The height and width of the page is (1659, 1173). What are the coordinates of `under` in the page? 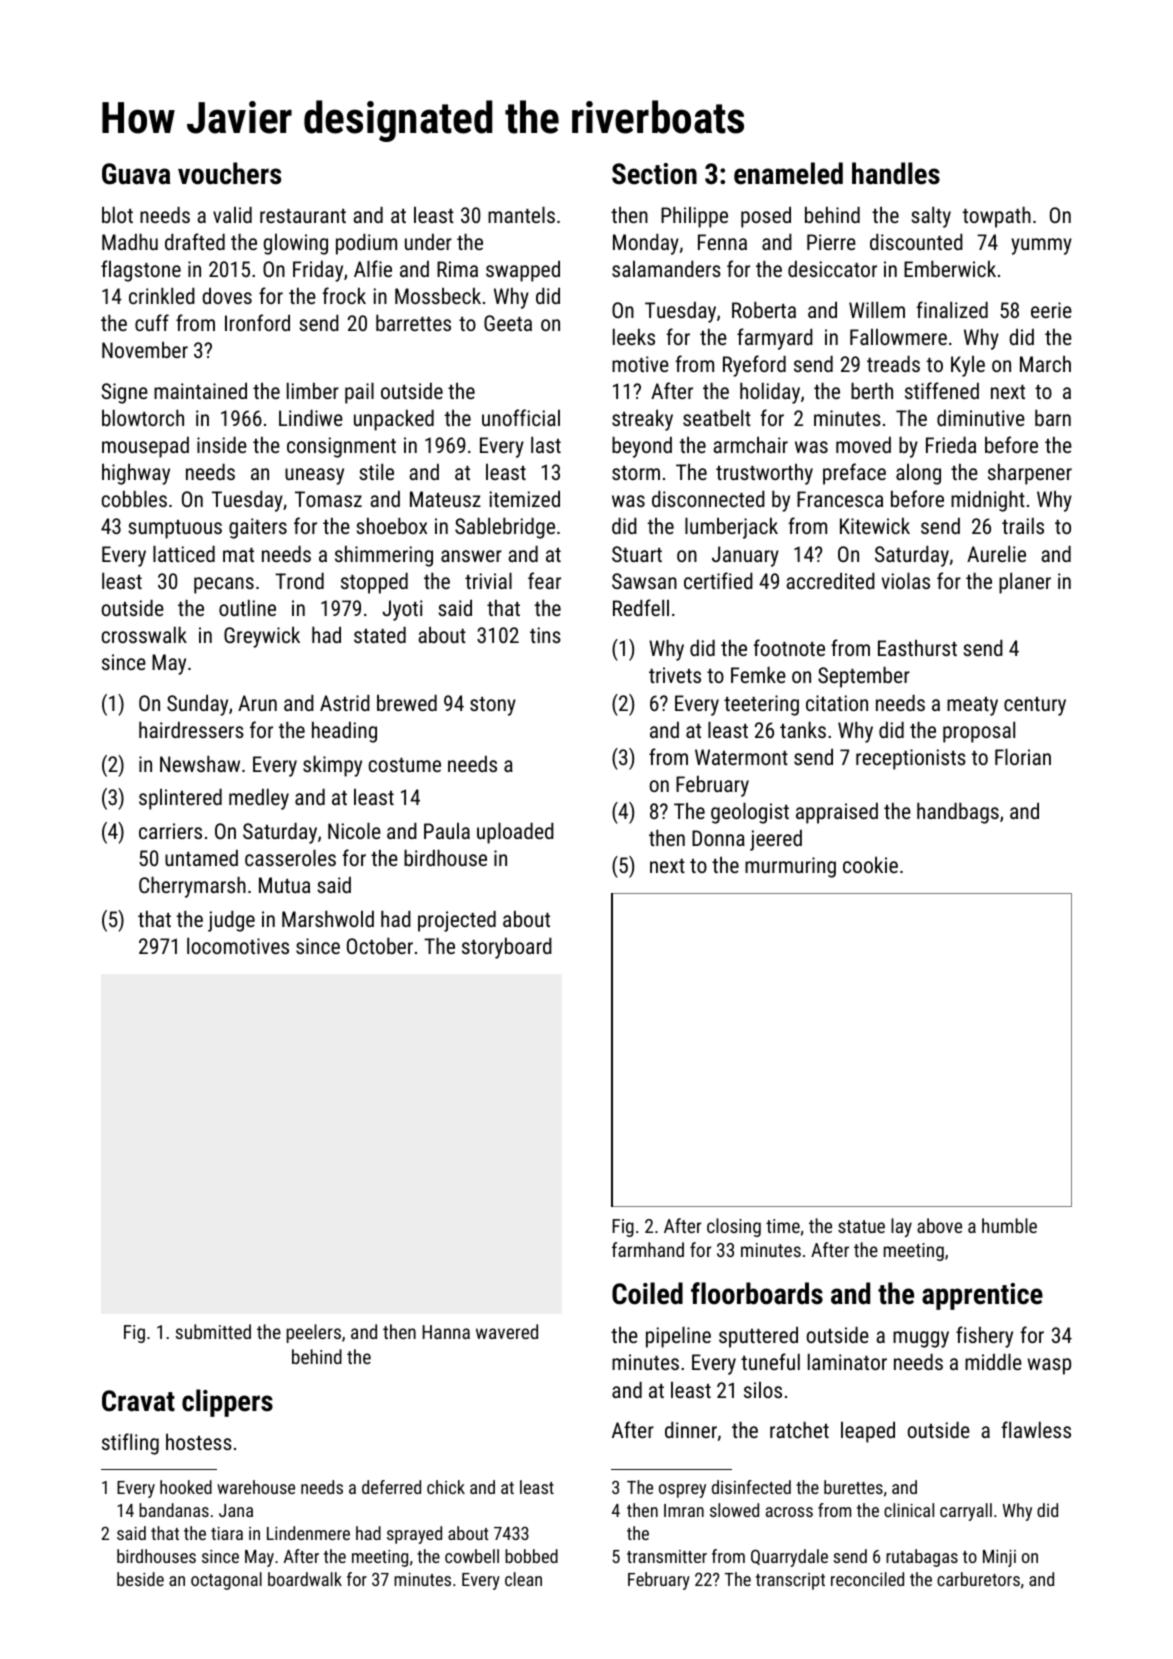 It's located at (428, 241).
